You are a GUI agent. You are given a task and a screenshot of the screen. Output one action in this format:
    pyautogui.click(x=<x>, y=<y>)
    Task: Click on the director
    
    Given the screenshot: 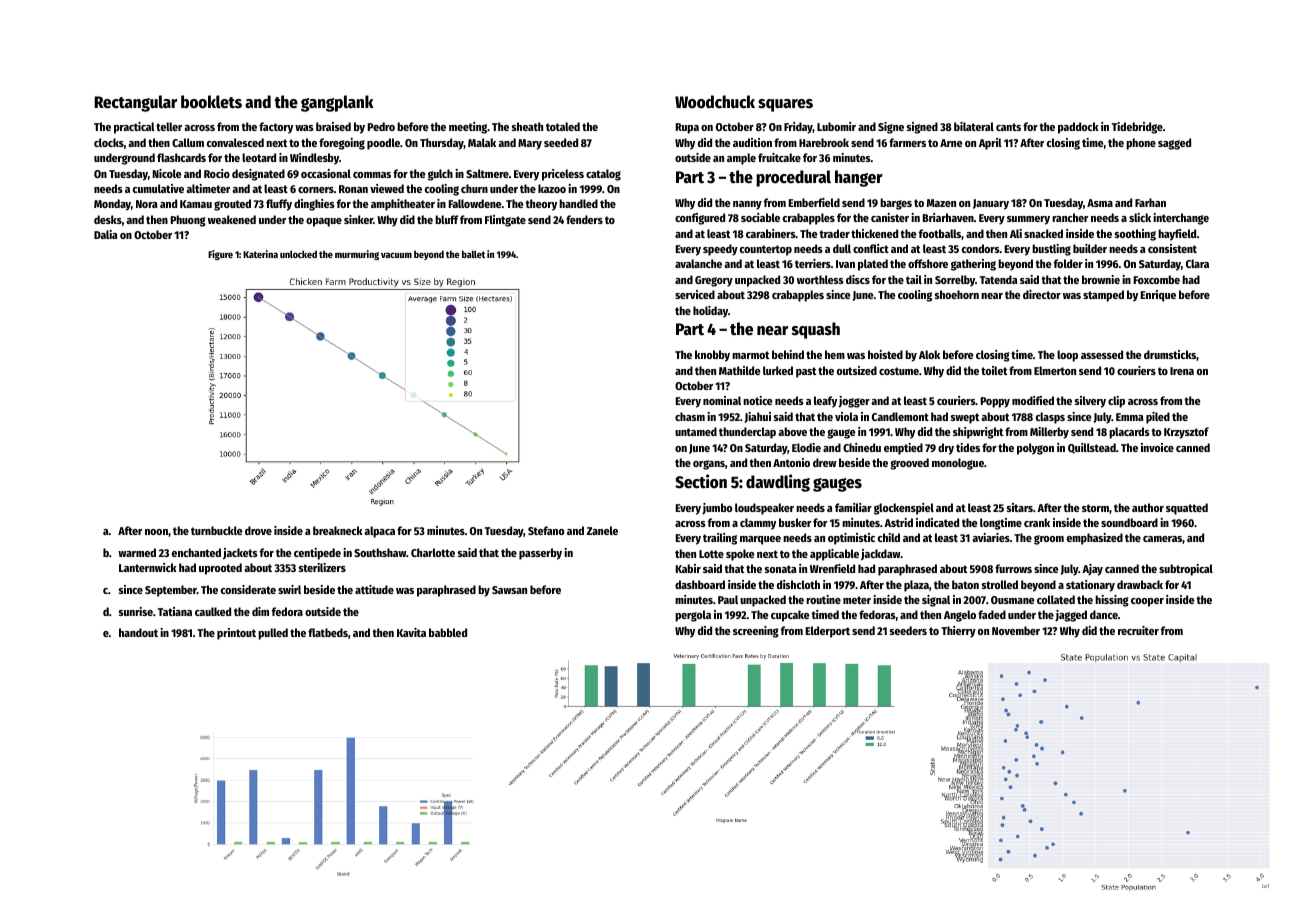 What is the action you would take?
    pyautogui.click(x=1042, y=294)
